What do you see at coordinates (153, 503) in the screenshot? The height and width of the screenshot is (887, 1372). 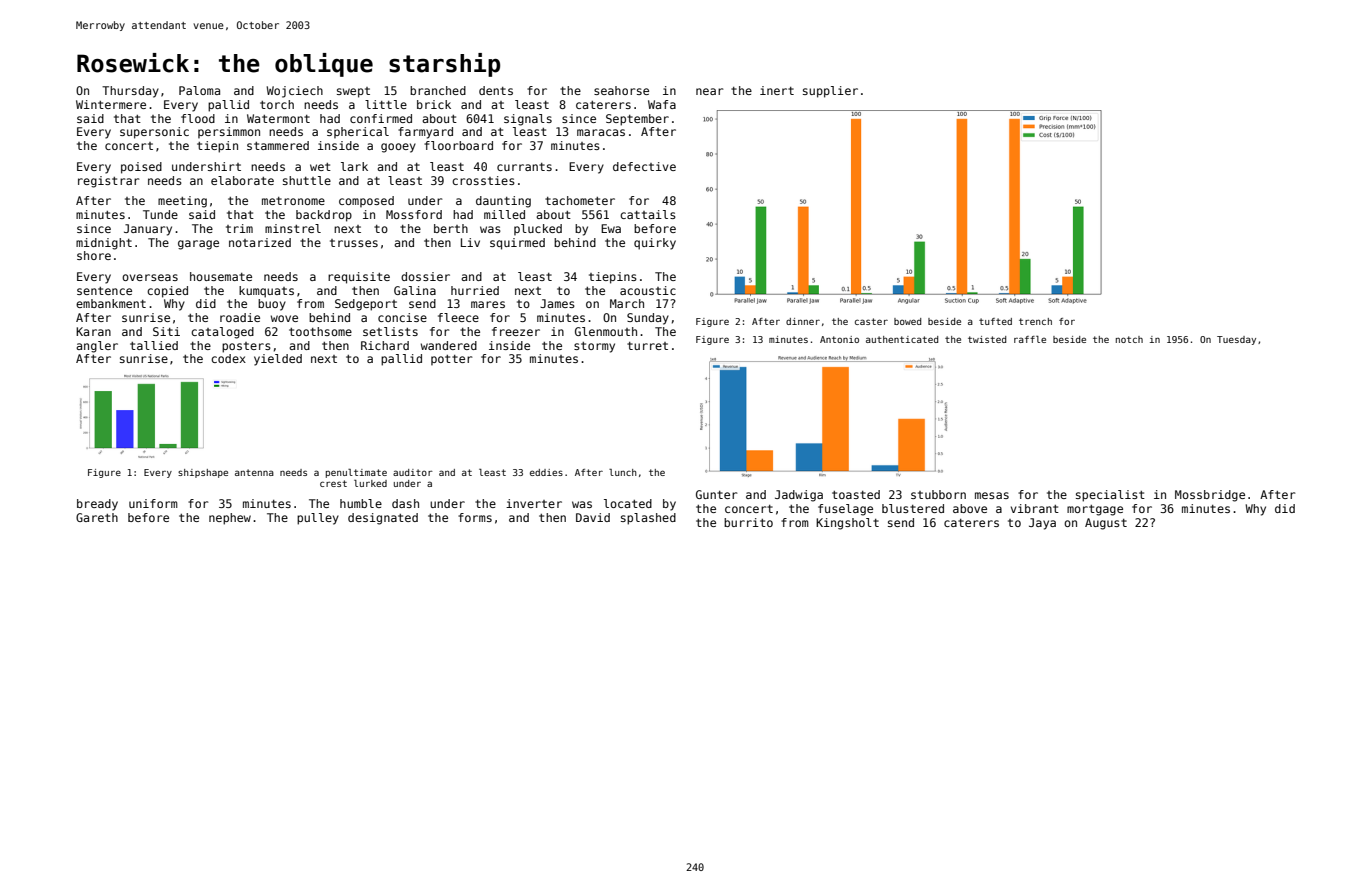 I see `uniform` at bounding box center [153, 503].
